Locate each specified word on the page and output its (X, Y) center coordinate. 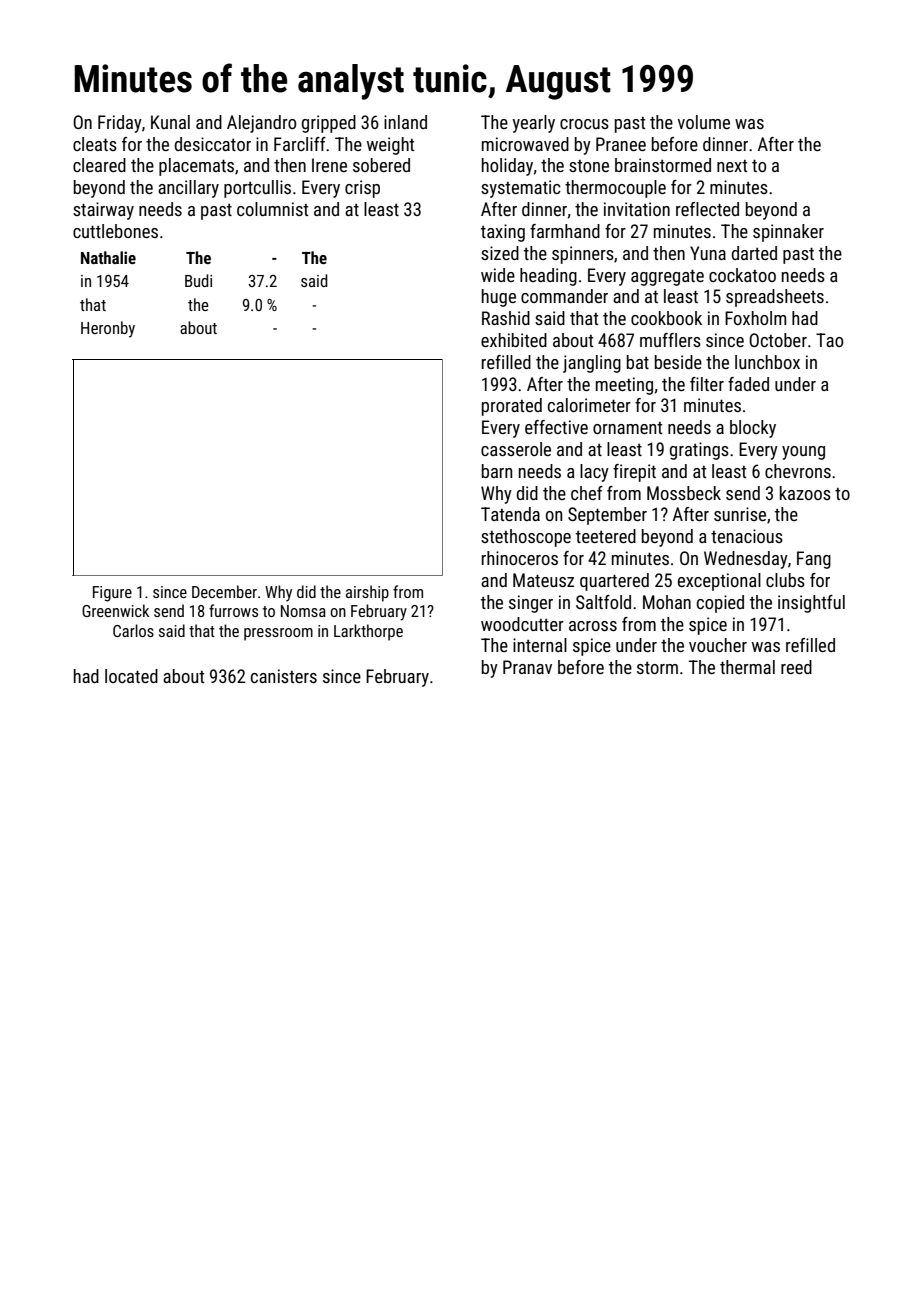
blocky (753, 429)
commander (564, 296)
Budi (198, 280)
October (778, 340)
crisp (362, 189)
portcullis (257, 189)
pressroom (278, 634)
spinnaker (788, 233)
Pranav (527, 667)
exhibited (514, 340)
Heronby (108, 329)
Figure (112, 594)
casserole (516, 449)
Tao (829, 340)
